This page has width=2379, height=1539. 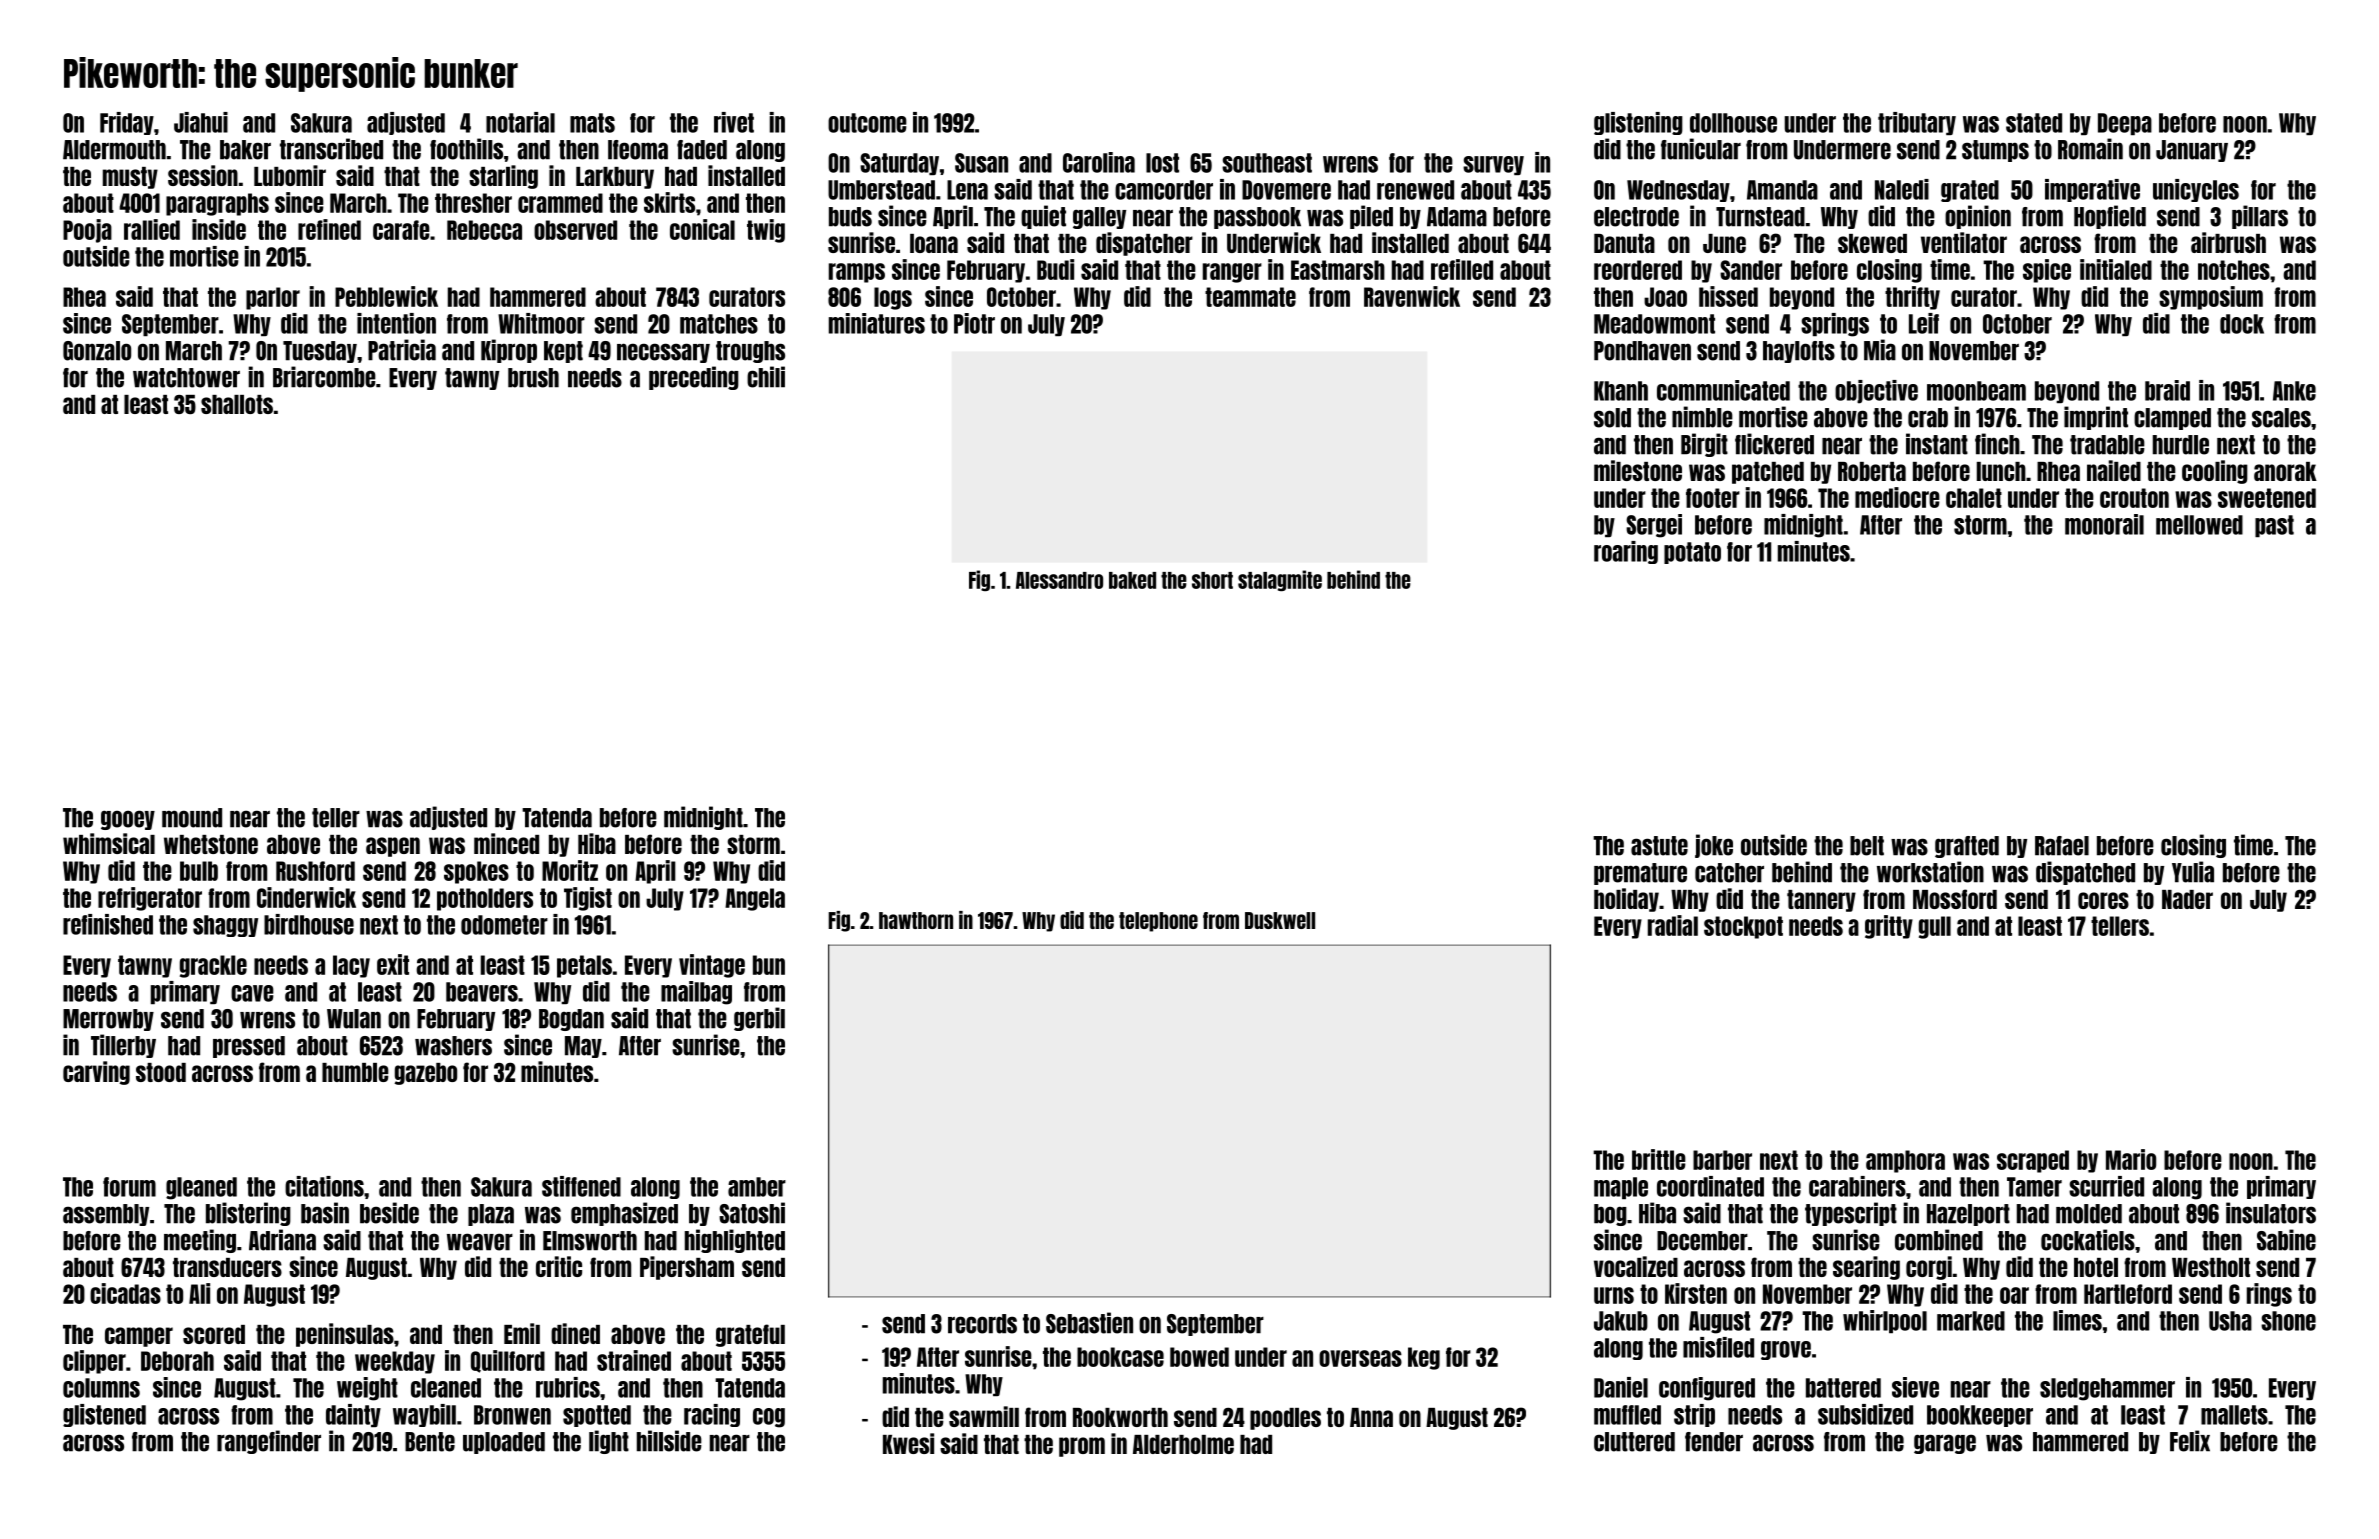 I want to click on humble, so click(x=355, y=1072).
